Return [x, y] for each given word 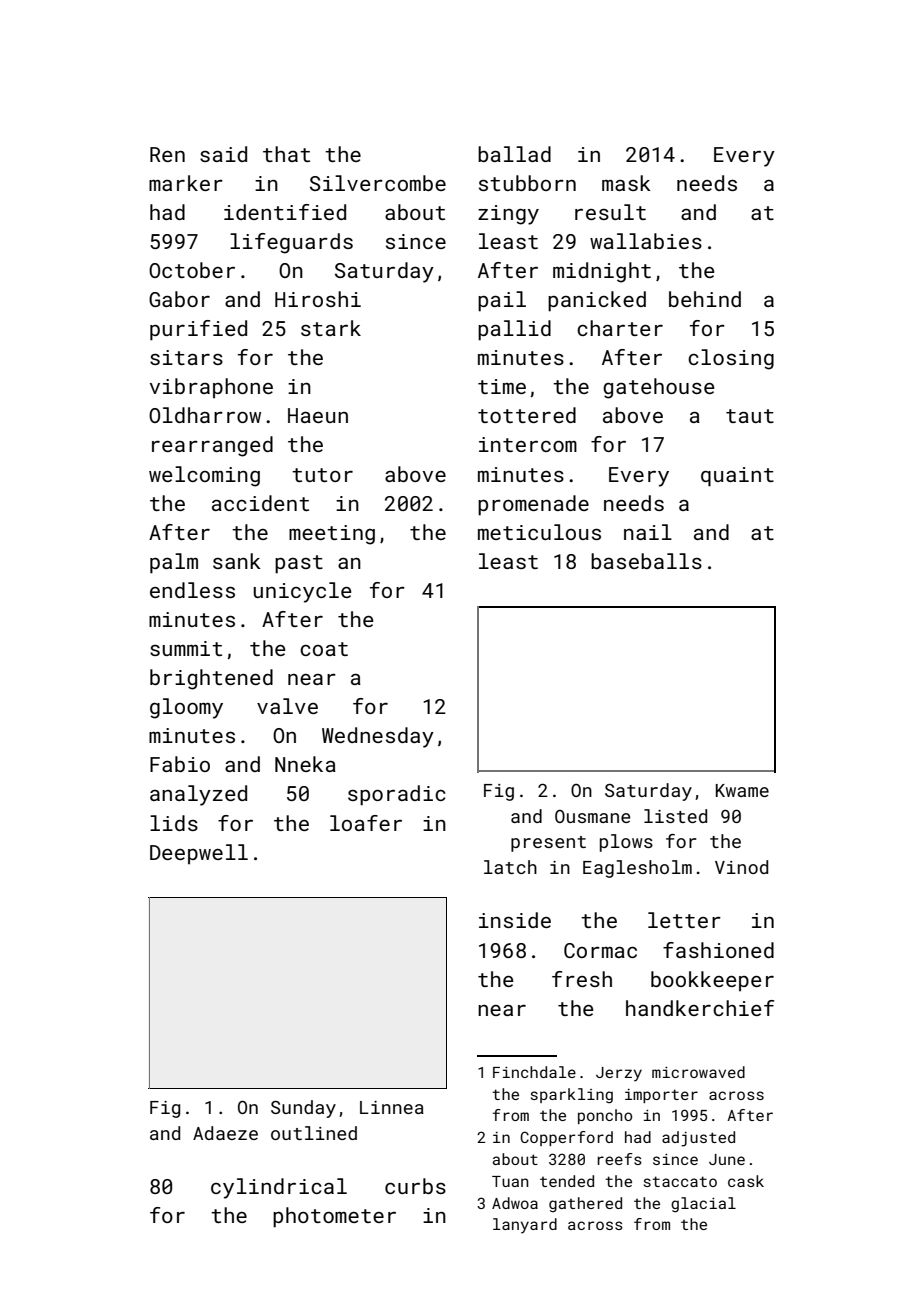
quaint [737, 477]
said [223, 154]
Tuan [510, 1181]
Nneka [305, 764]
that [286, 154]
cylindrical [279, 1188]
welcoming [204, 476]
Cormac [600, 950]
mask [626, 183]
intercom [528, 444]
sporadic [397, 795]
